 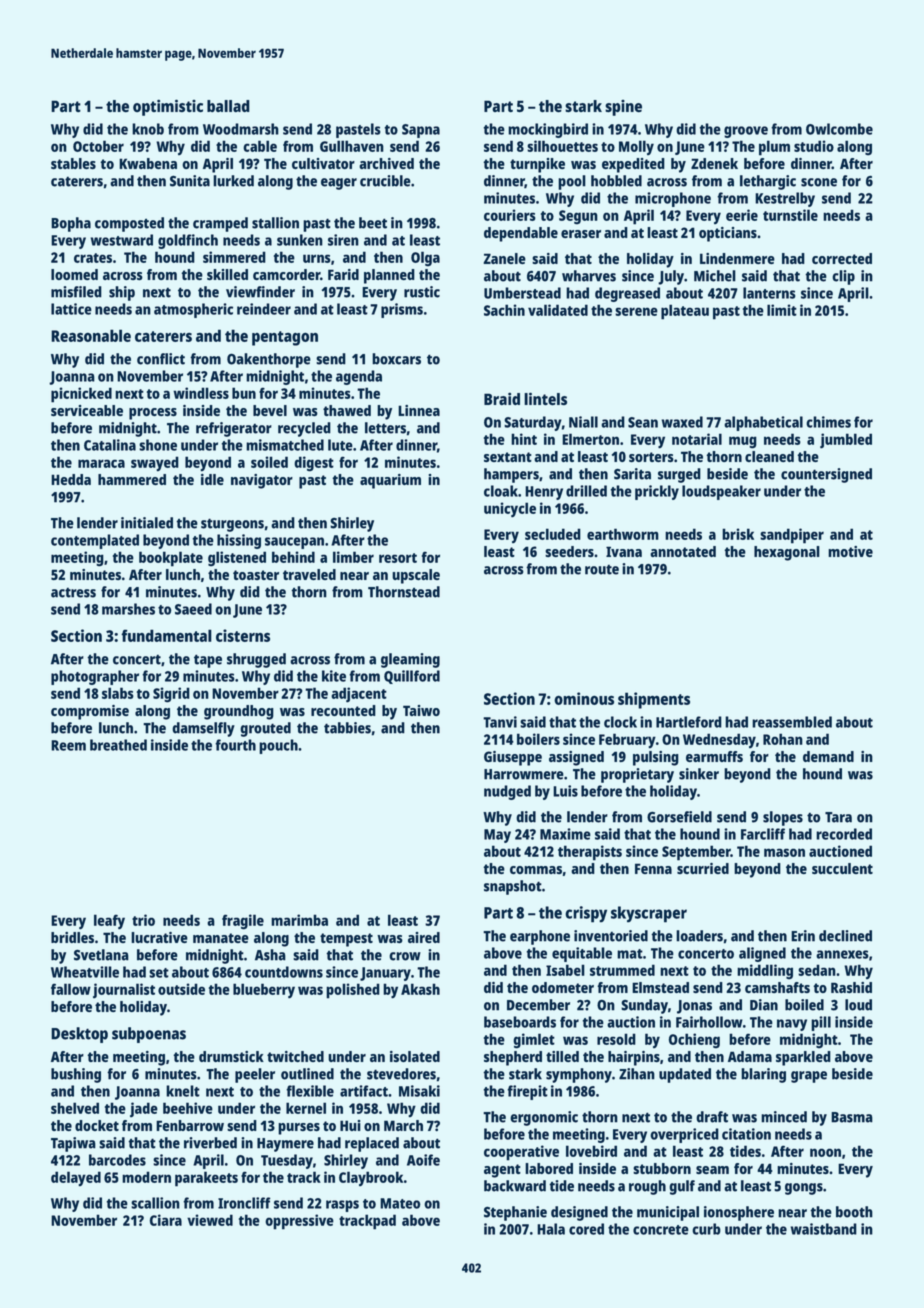 I want to click on microphone, so click(x=673, y=199).
